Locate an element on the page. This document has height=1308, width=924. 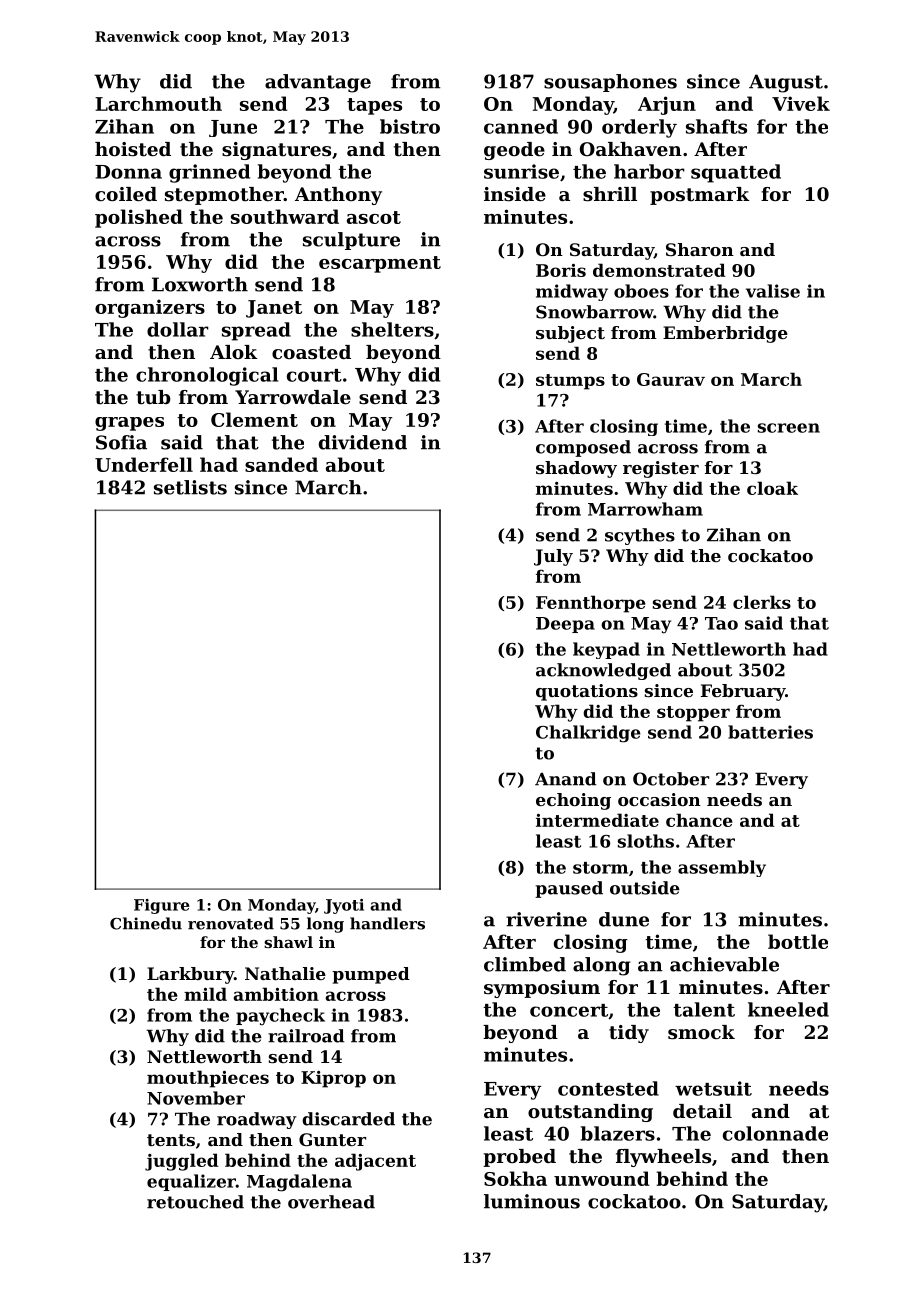
flywheels is located at coordinates (663, 1158).
